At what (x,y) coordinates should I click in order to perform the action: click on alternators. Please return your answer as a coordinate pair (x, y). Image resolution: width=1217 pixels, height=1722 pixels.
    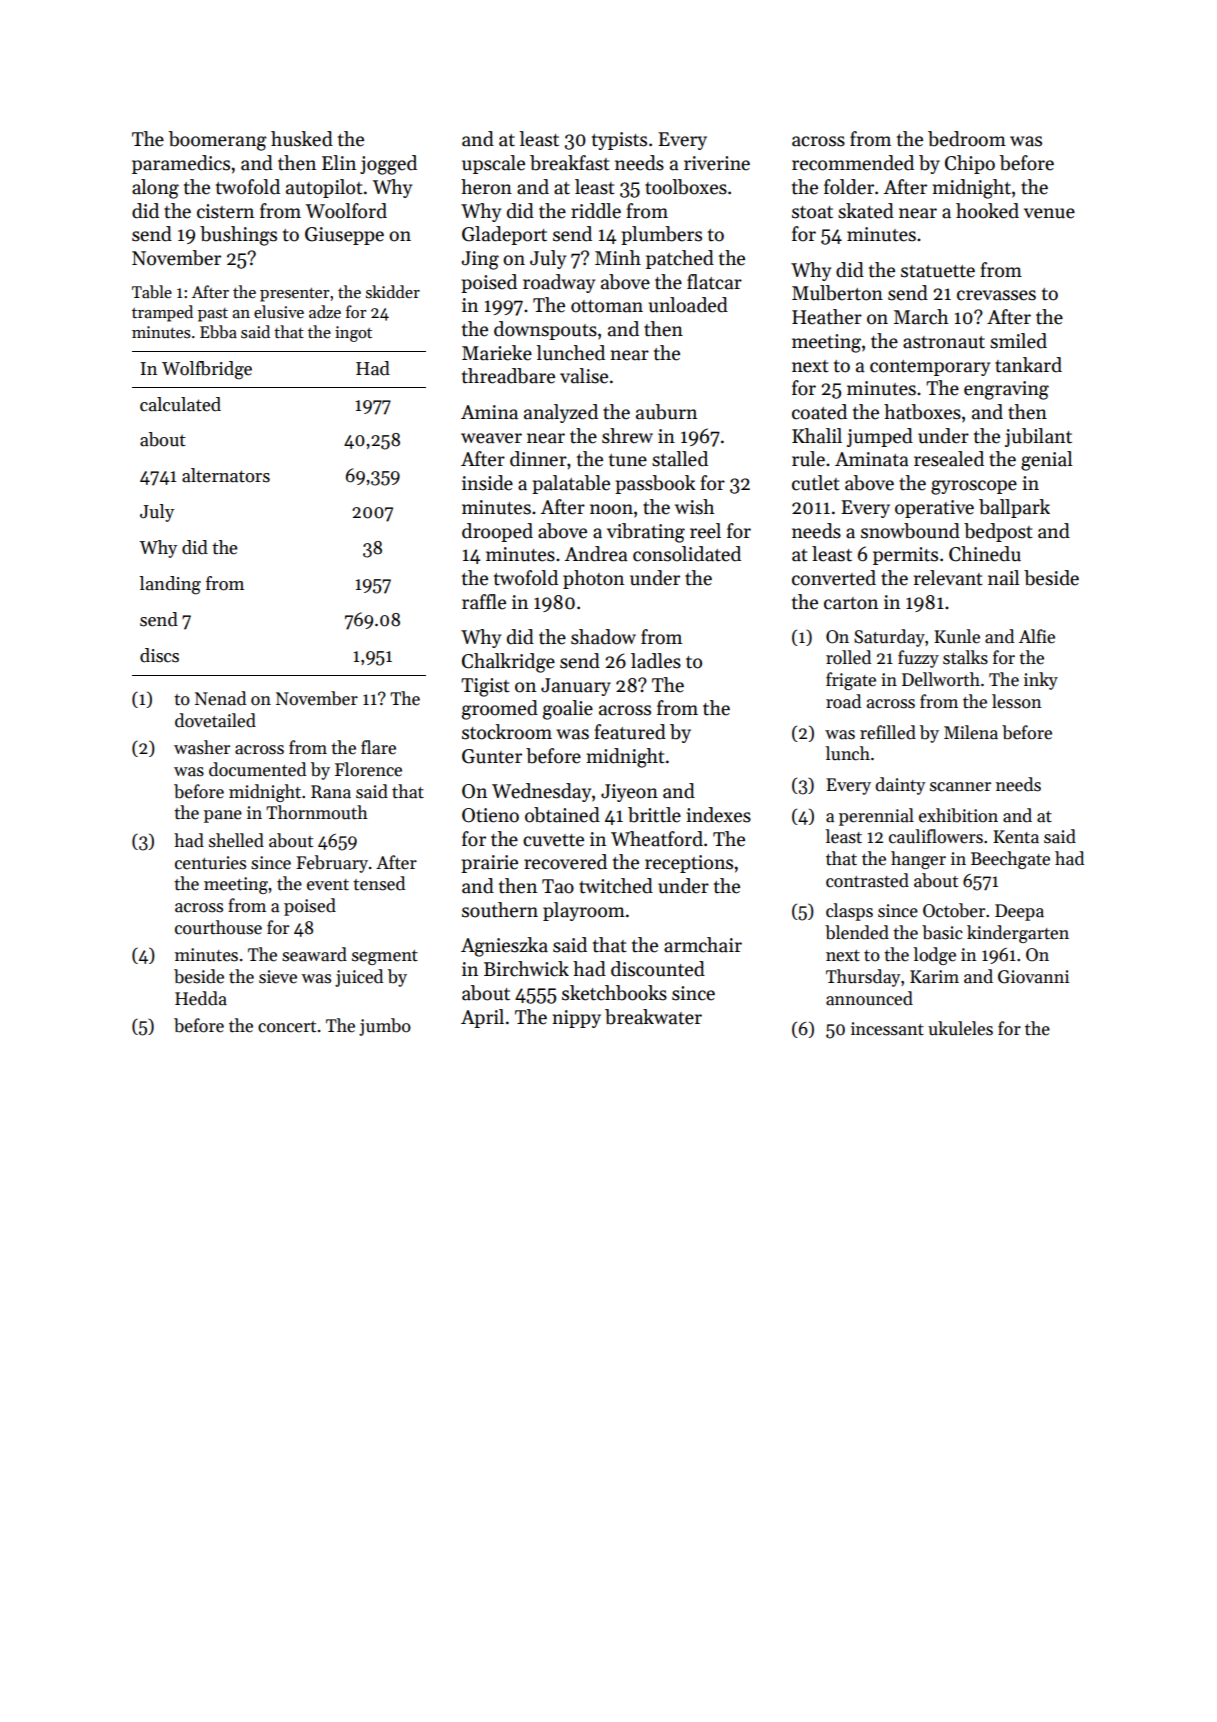
    Looking at the image, I should click on (226, 475).
